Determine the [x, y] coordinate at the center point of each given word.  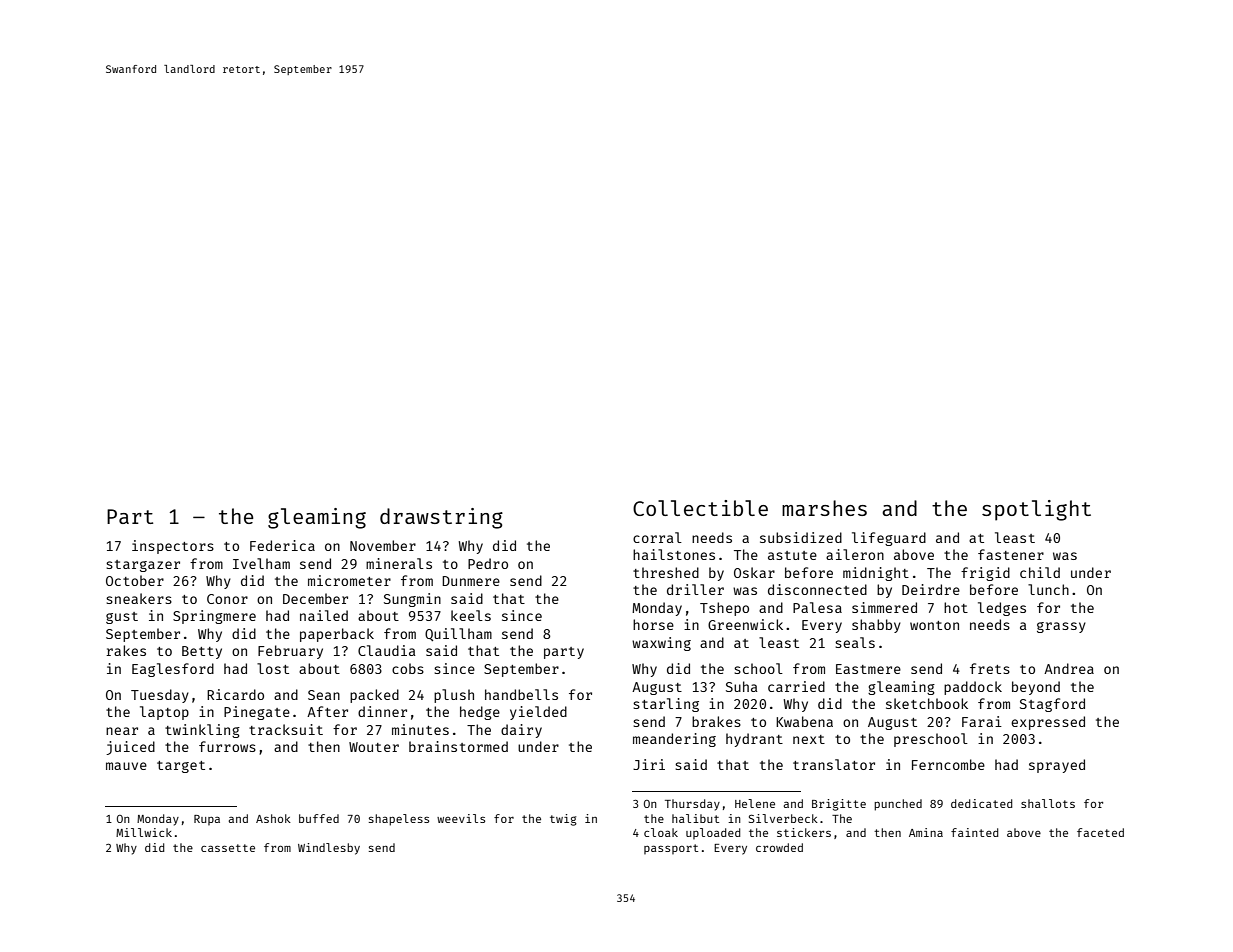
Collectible [700, 508]
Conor [227, 599]
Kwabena [804, 721]
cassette [228, 848]
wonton [934, 625]
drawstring [441, 518]
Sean [324, 695]
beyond [1036, 688]
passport [671, 849]
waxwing [661, 644]
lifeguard [889, 539]
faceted [1100, 832]
